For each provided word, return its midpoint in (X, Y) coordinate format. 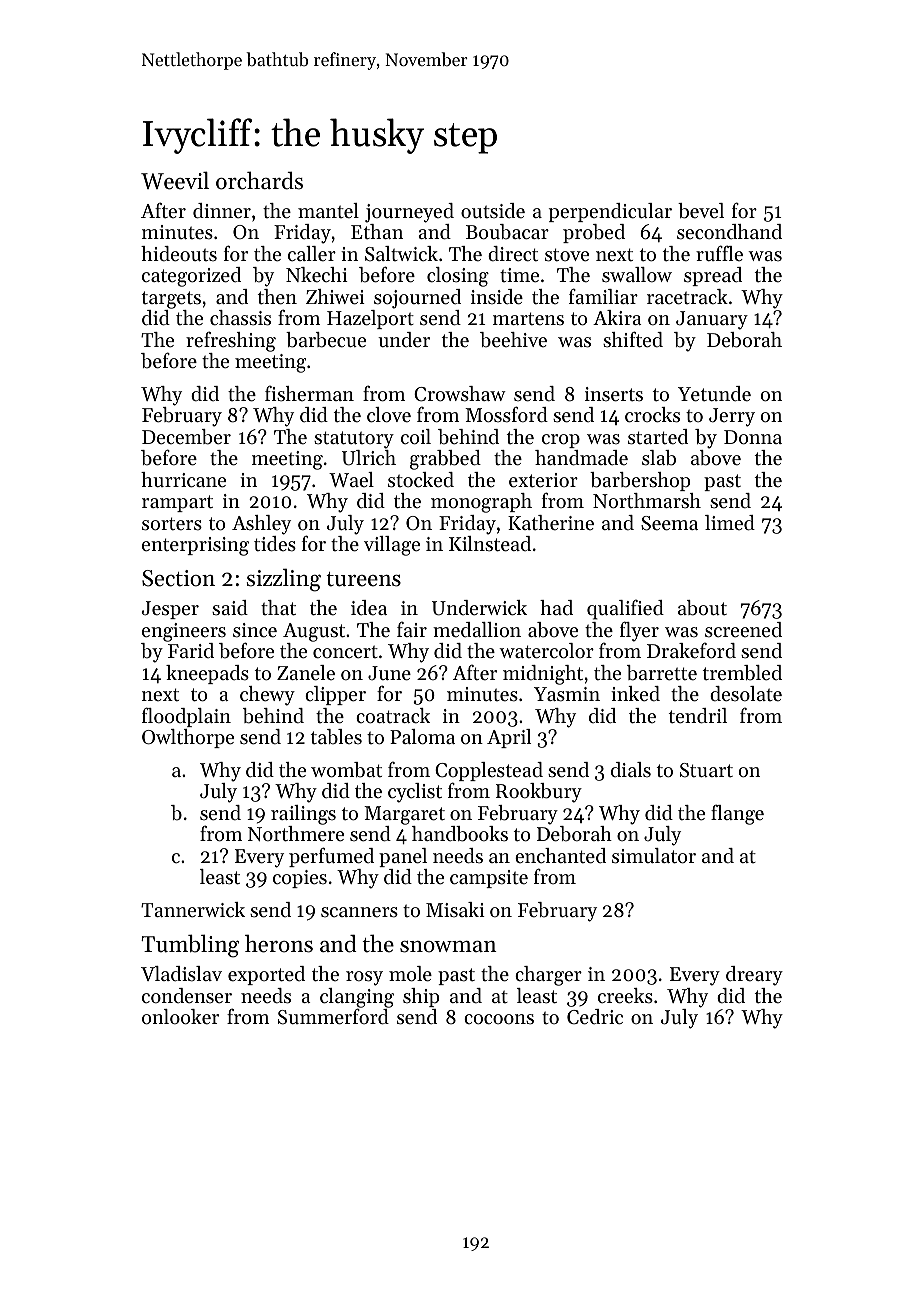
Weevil (175, 180)
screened (743, 630)
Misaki (455, 909)
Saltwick (401, 254)
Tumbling (190, 946)
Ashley (261, 525)
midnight (543, 675)
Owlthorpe (188, 738)
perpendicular (610, 212)
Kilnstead (490, 544)
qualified (625, 610)
